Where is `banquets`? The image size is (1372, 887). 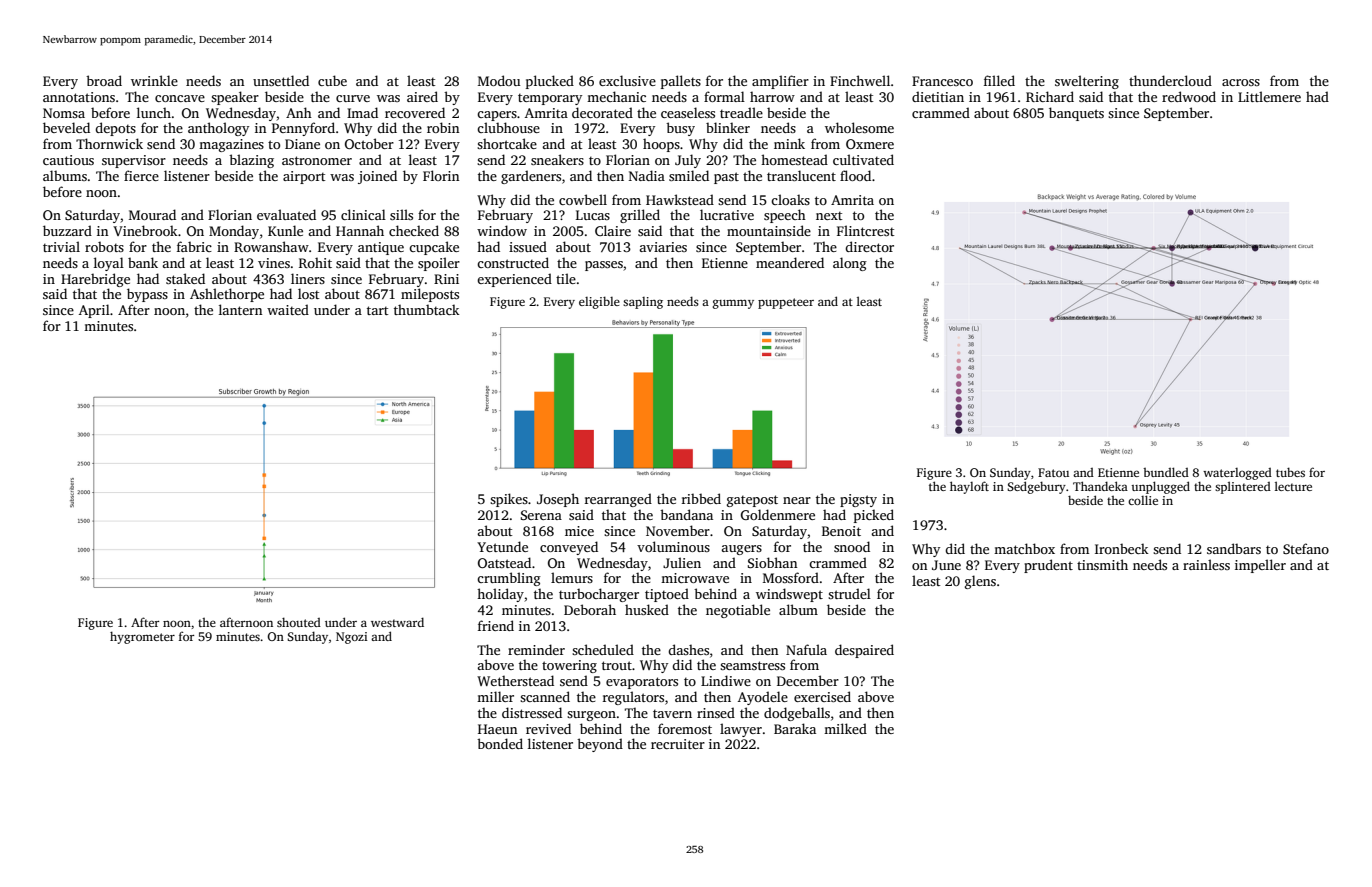 banquets is located at coordinates (1076, 114).
